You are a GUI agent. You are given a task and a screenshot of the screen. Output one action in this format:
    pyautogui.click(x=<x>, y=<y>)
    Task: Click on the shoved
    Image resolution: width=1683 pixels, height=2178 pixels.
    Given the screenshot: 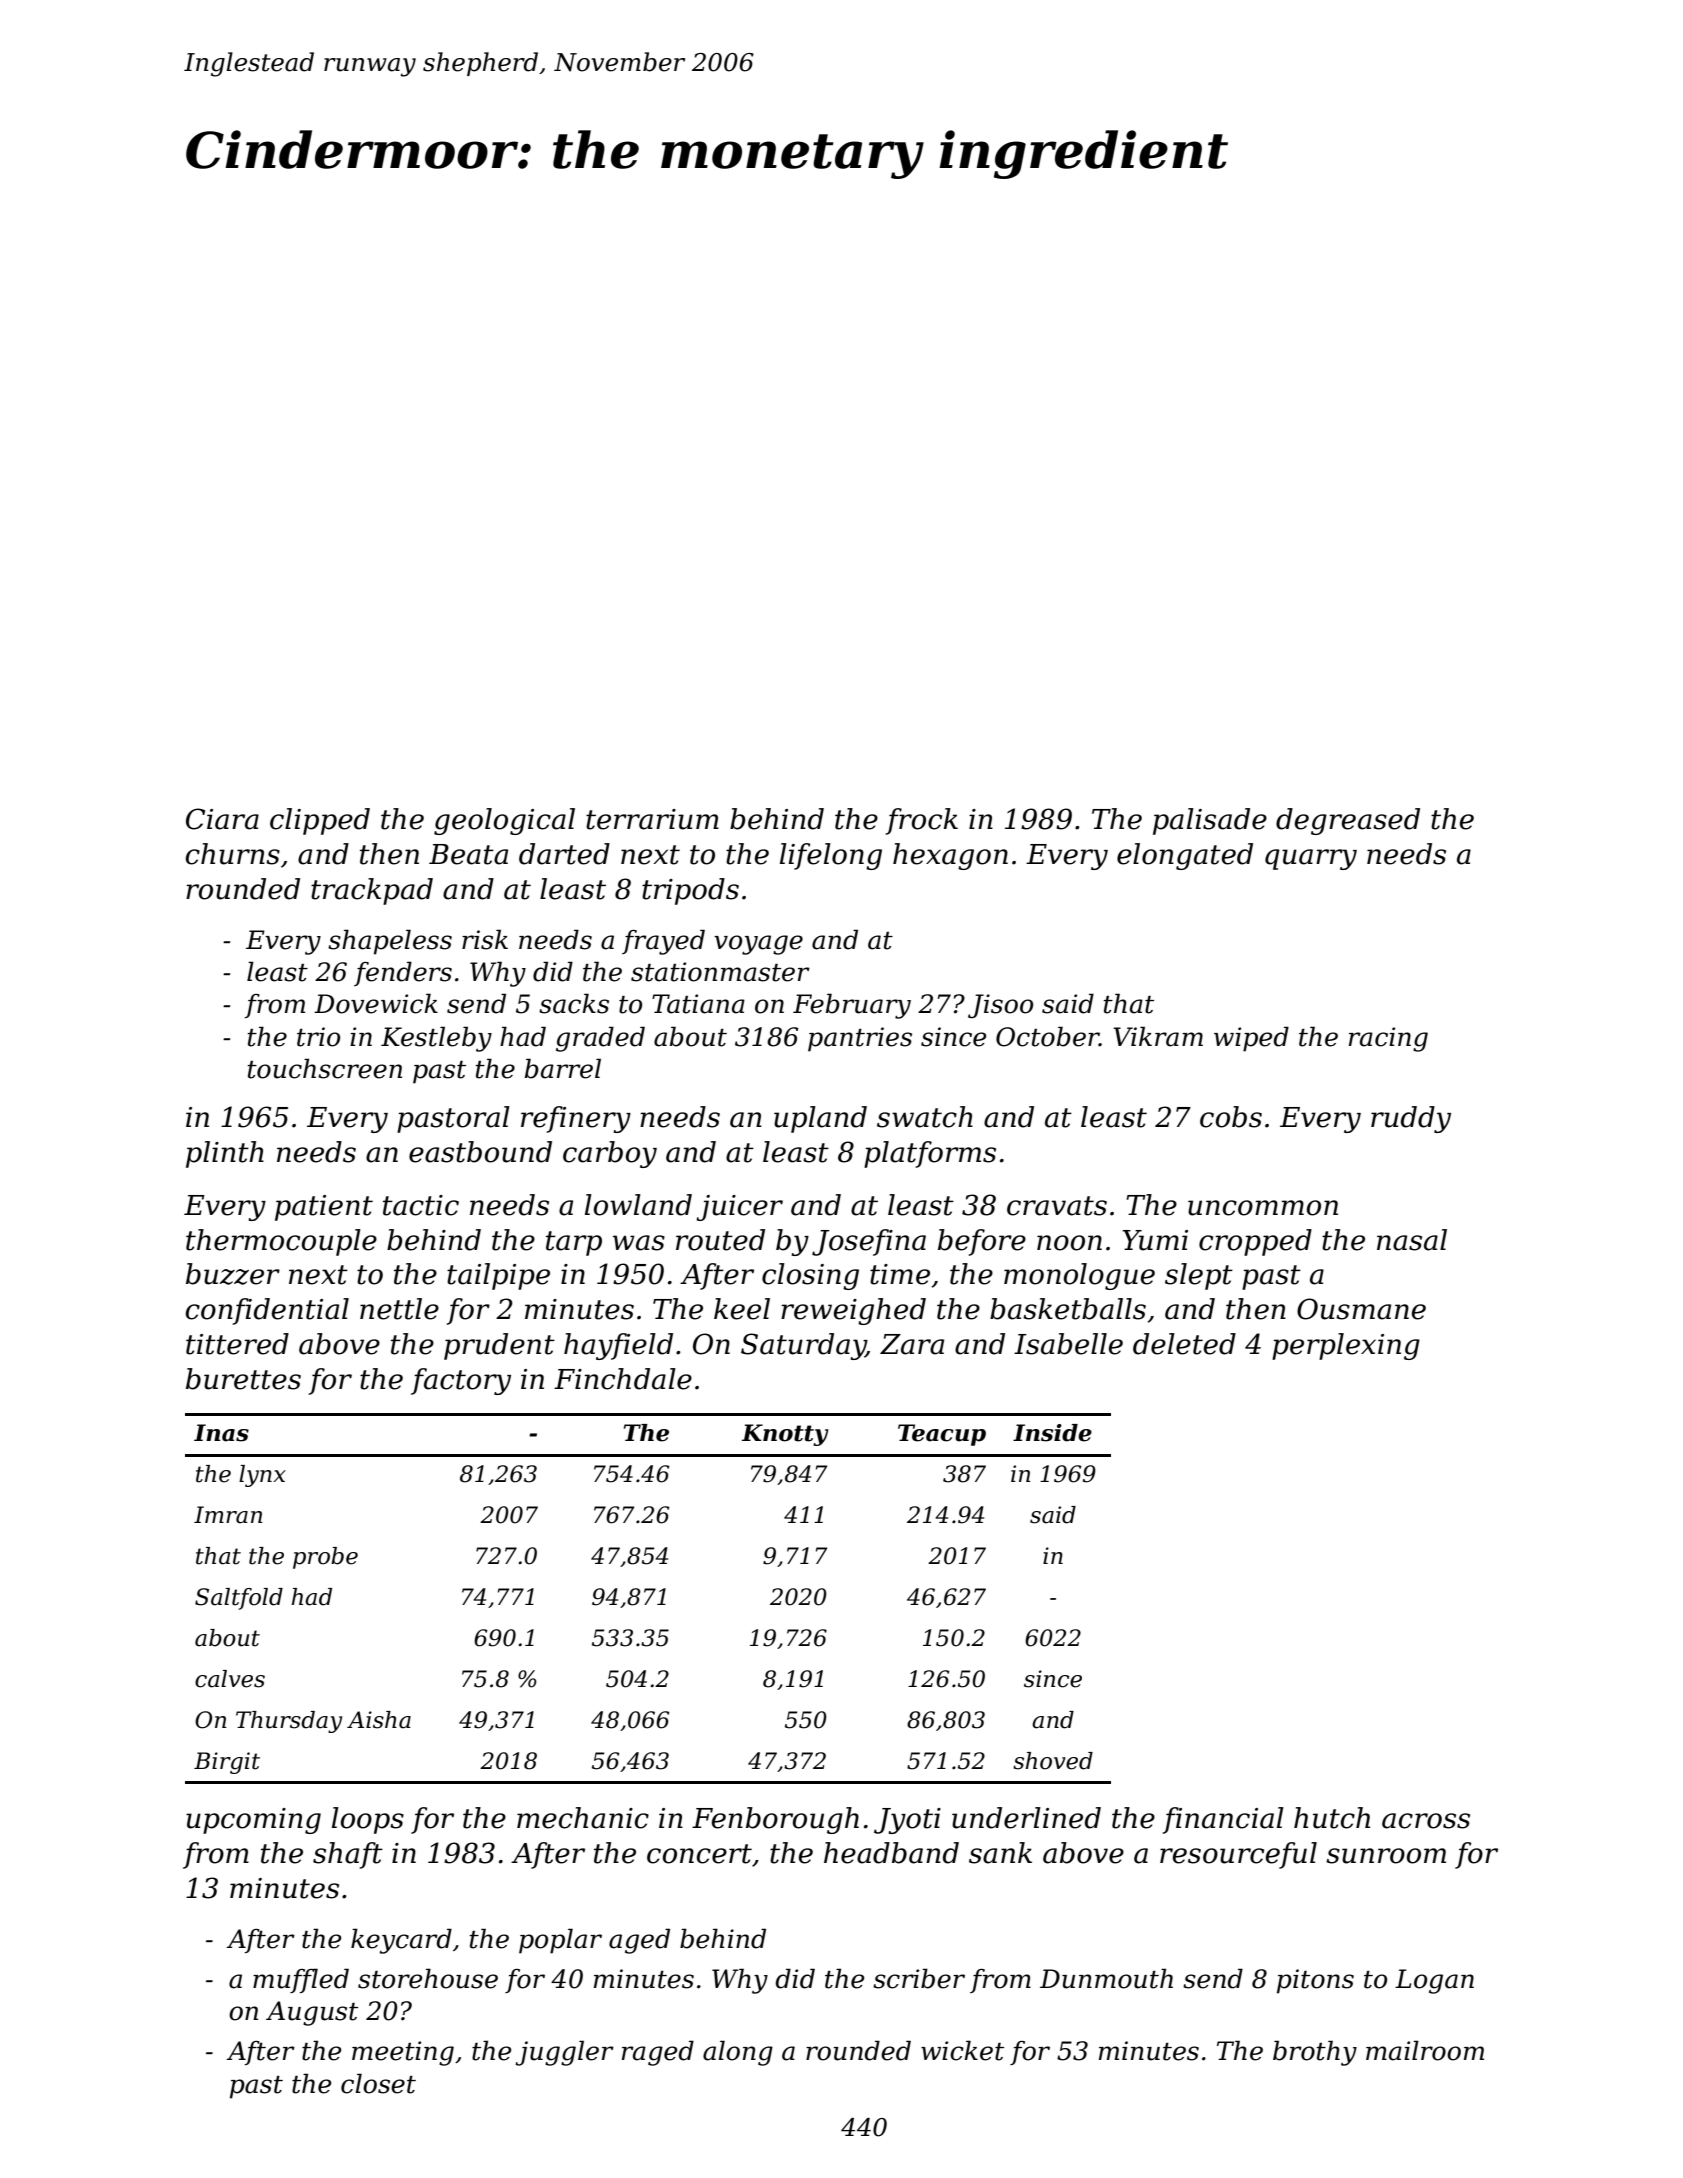 What is the action you would take?
    pyautogui.click(x=1053, y=1761)
